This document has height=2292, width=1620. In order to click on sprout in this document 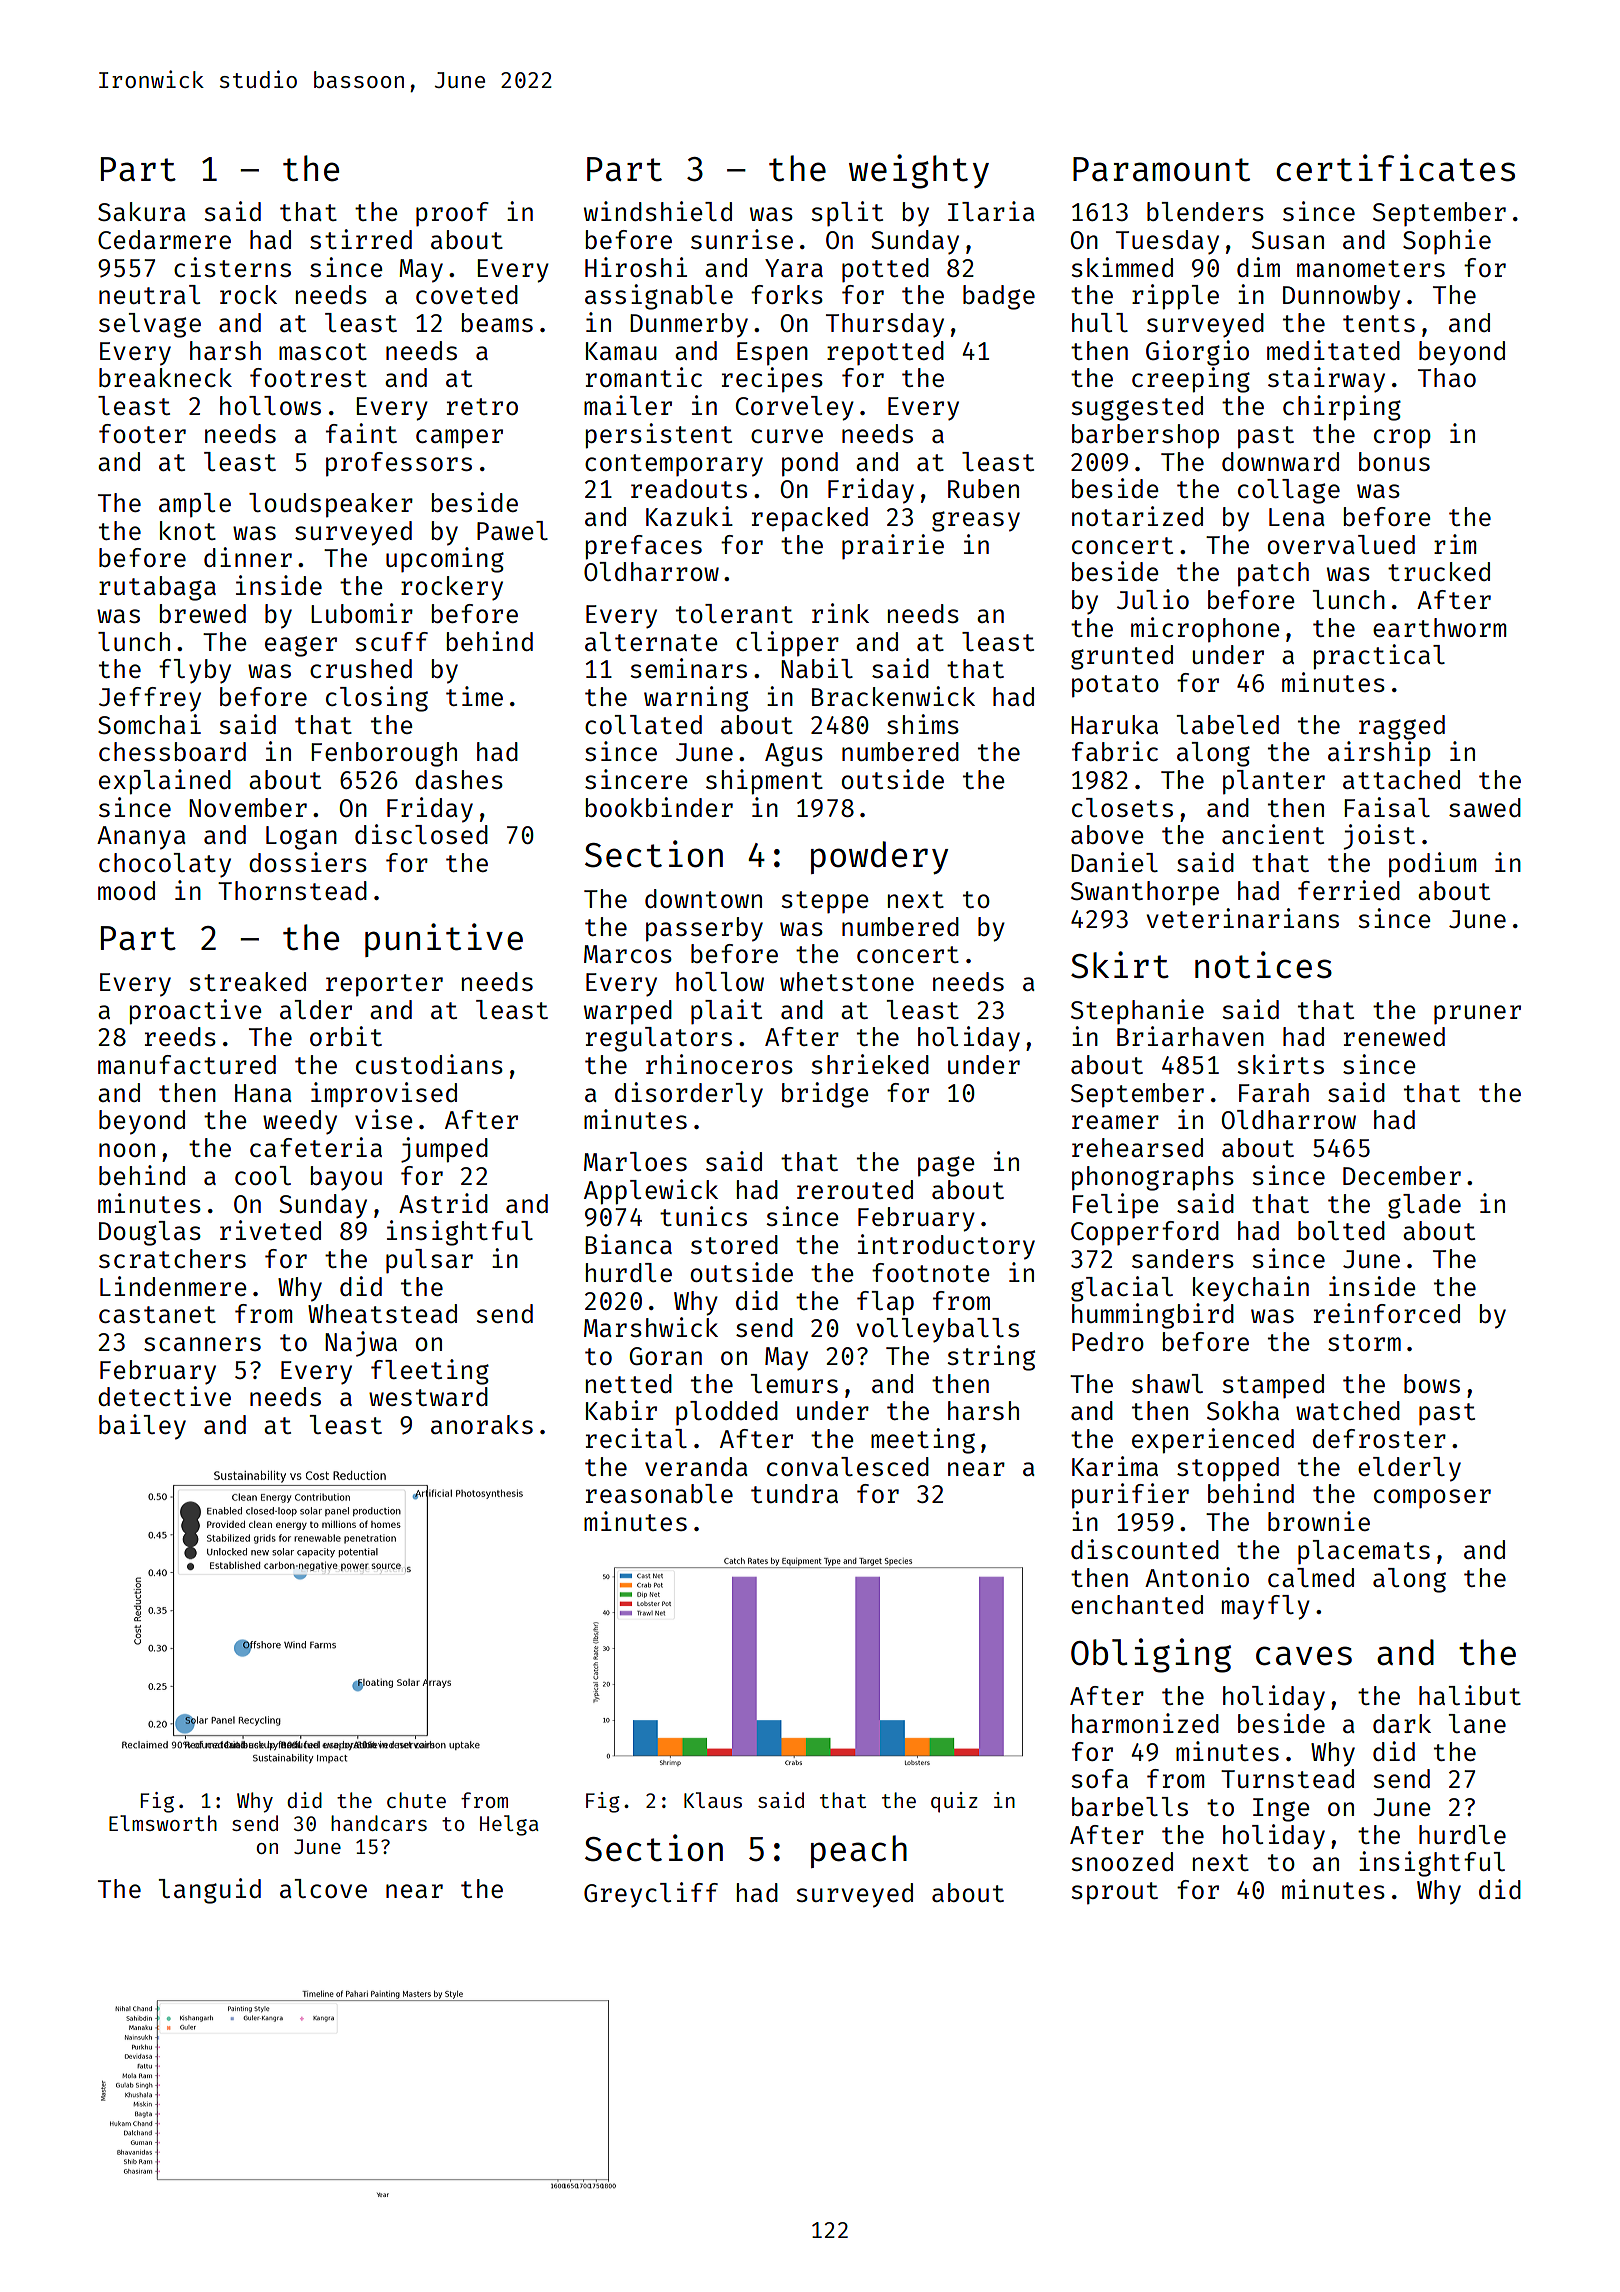, I will do `click(1114, 1893)`.
